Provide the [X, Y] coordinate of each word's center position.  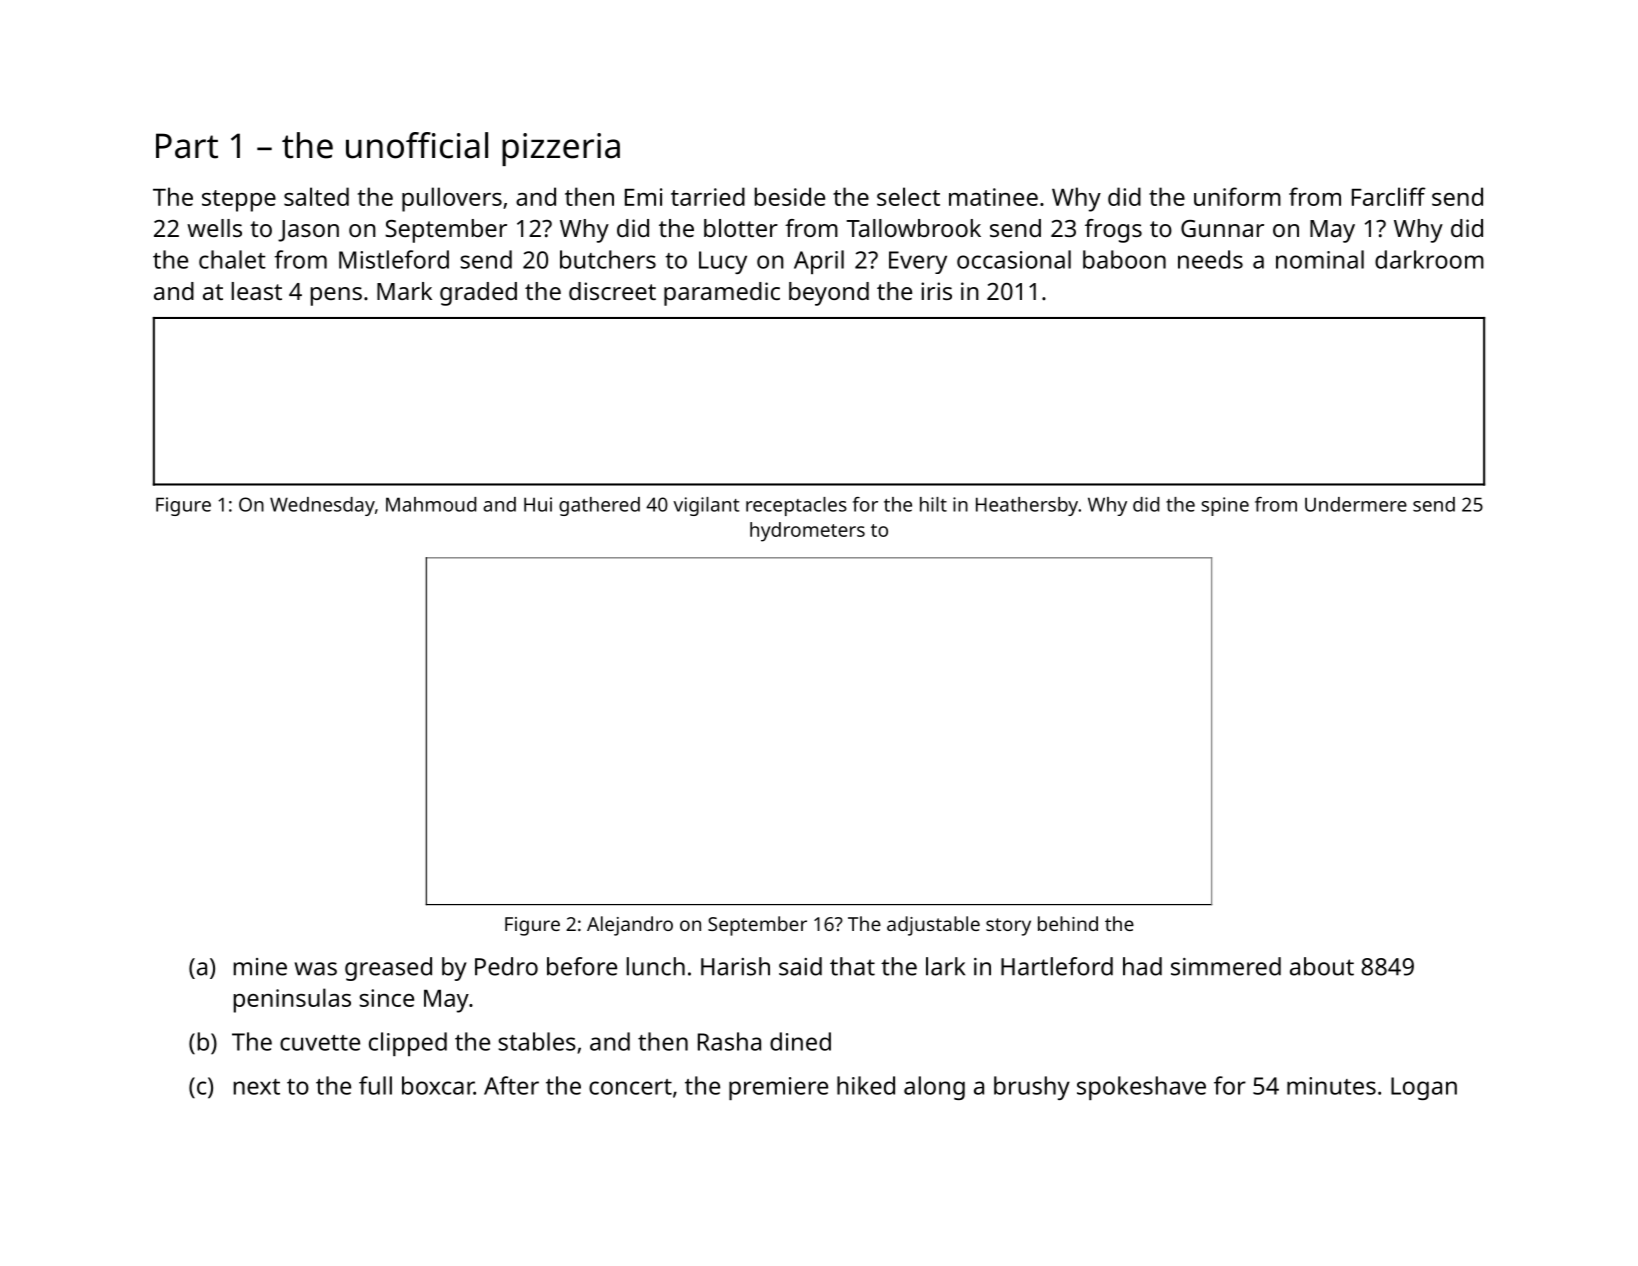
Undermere [1356, 504]
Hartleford [1057, 966]
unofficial [417, 145]
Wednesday [322, 506]
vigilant [706, 506]
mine [260, 967]
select [908, 196]
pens [336, 296]
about [1322, 966]
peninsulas [292, 1000]
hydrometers [807, 532]
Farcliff [1389, 196]
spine [1225, 506]
